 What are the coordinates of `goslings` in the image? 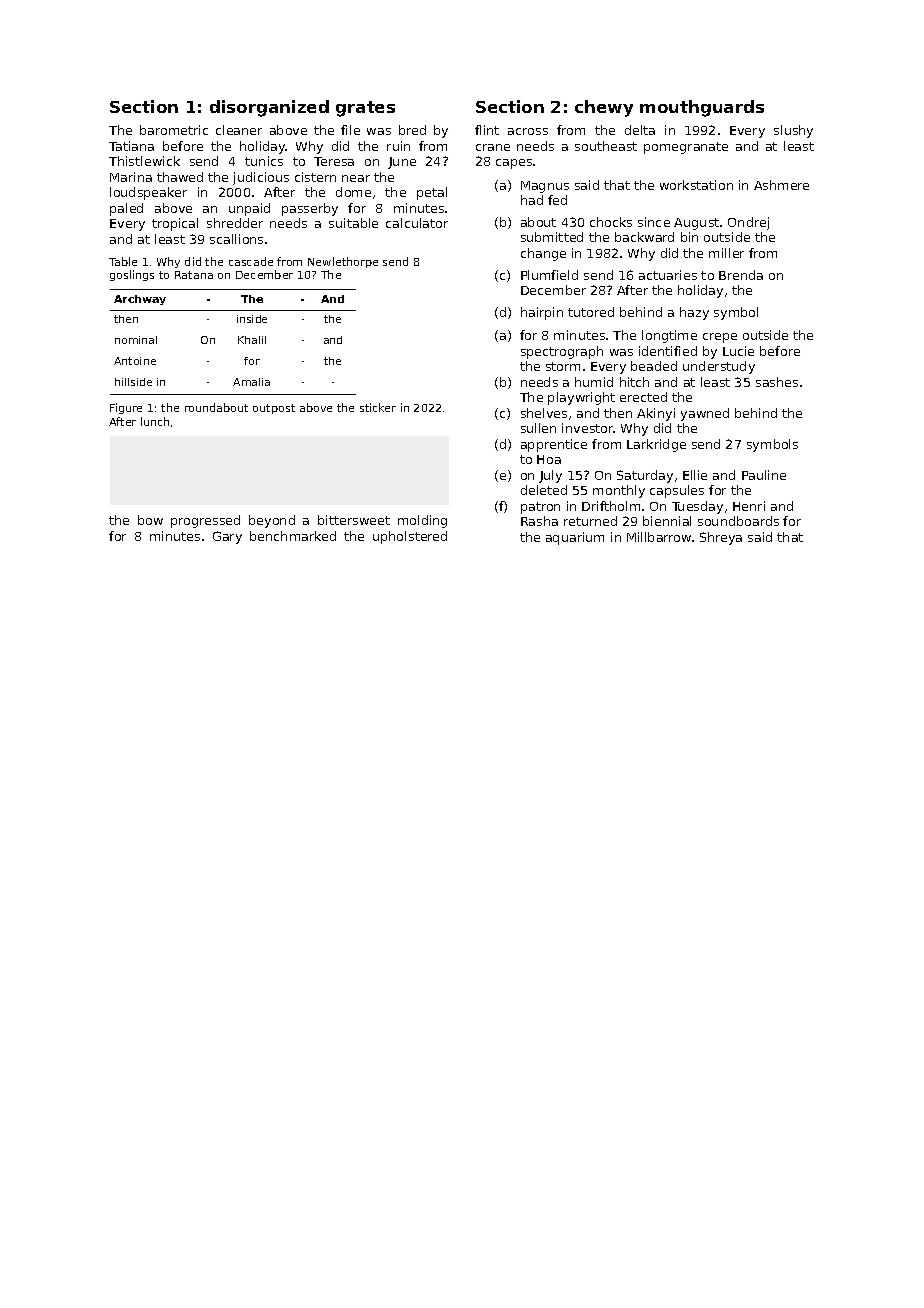 It's located at (132, 275).
